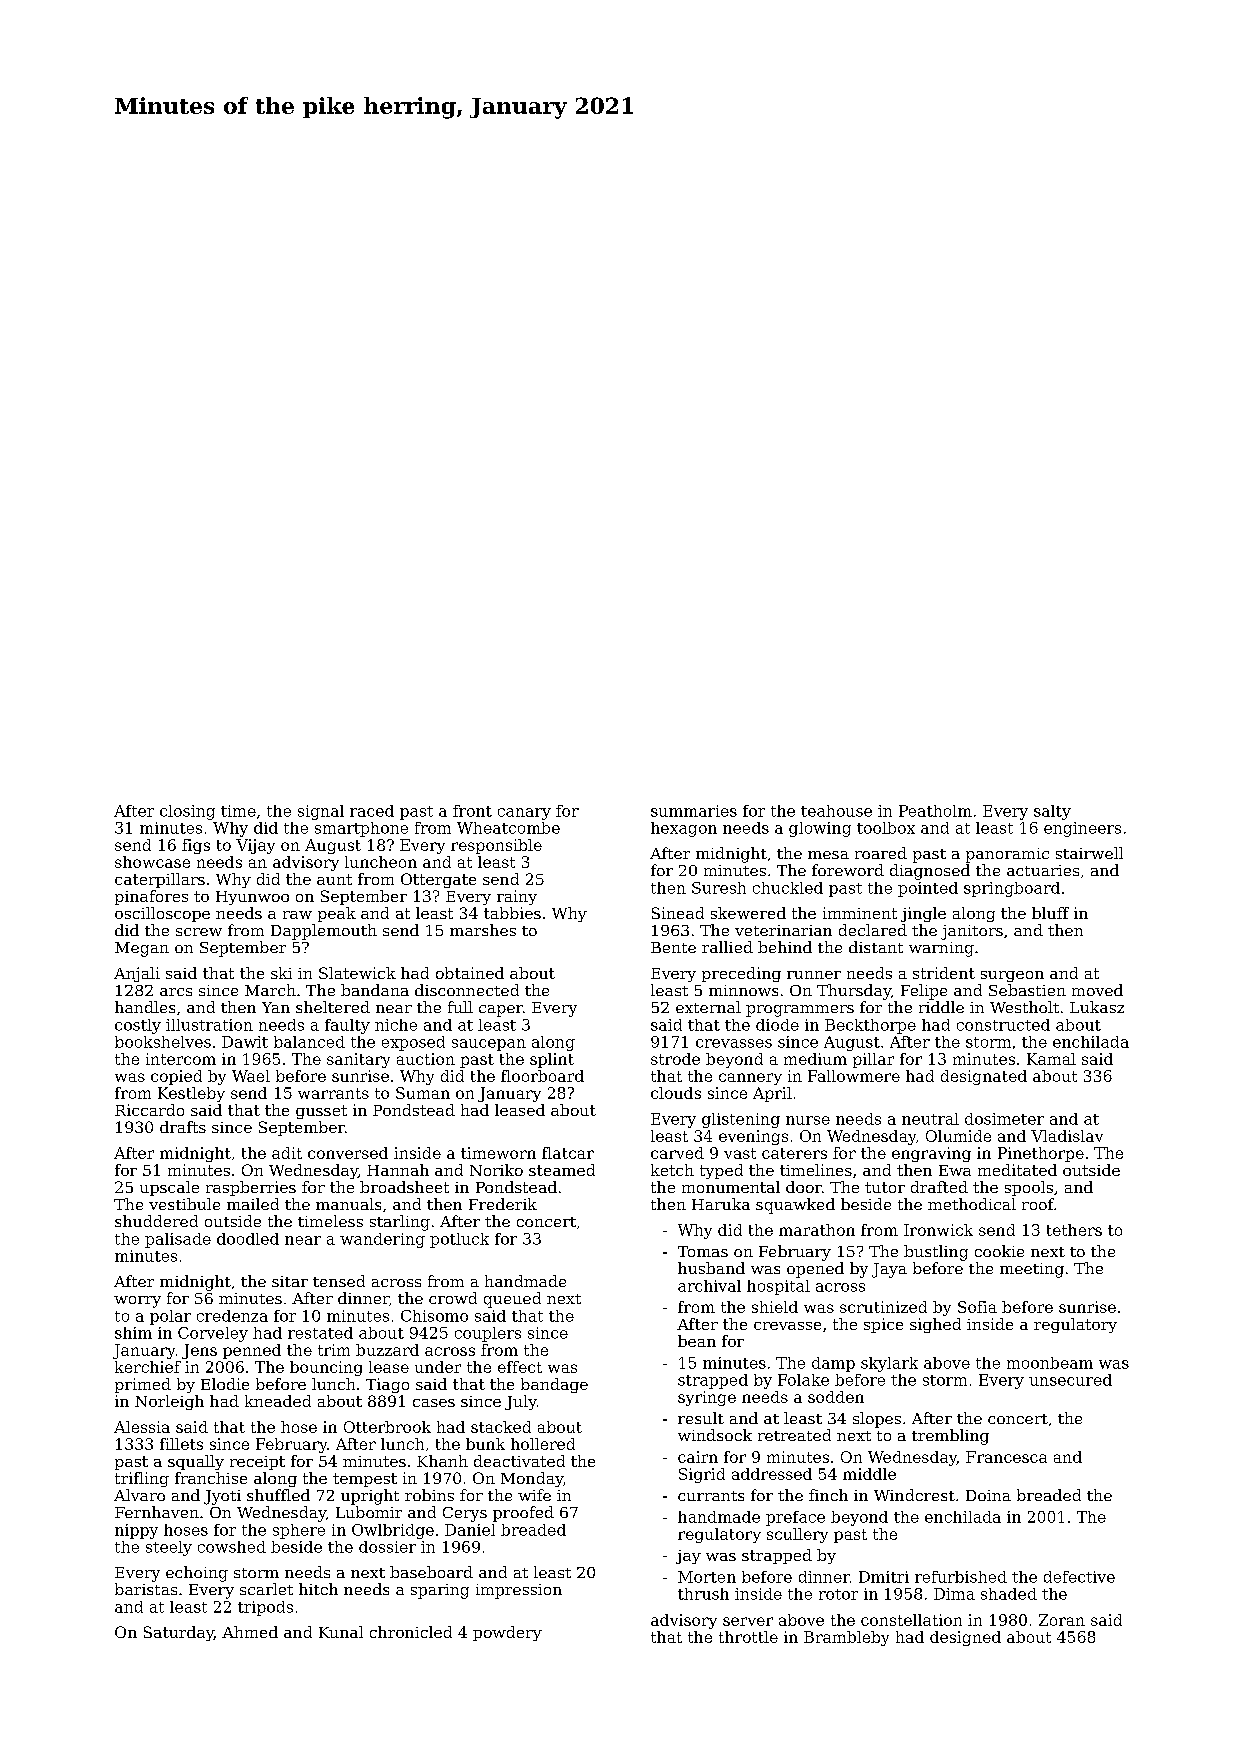 This page has width=1247, height=1763. What do you see at coordinates (265, 1608) in the page?
I see `tripods` at bounding box center [265, 1608].
